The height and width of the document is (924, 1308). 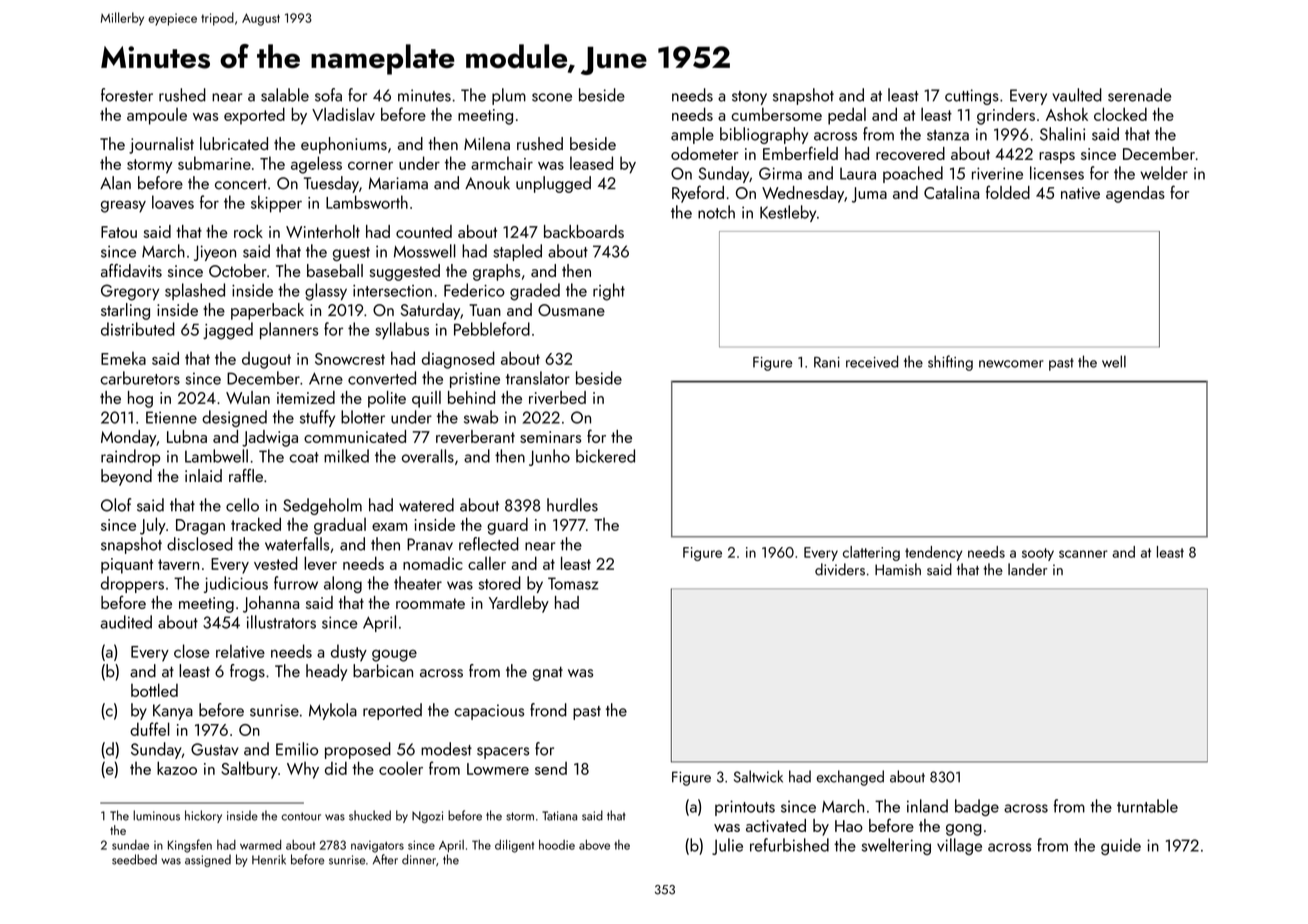 What do you see at coordinates (1011, 364) in the document?
I see `newcomer` at bounding box center [1011, 364].
